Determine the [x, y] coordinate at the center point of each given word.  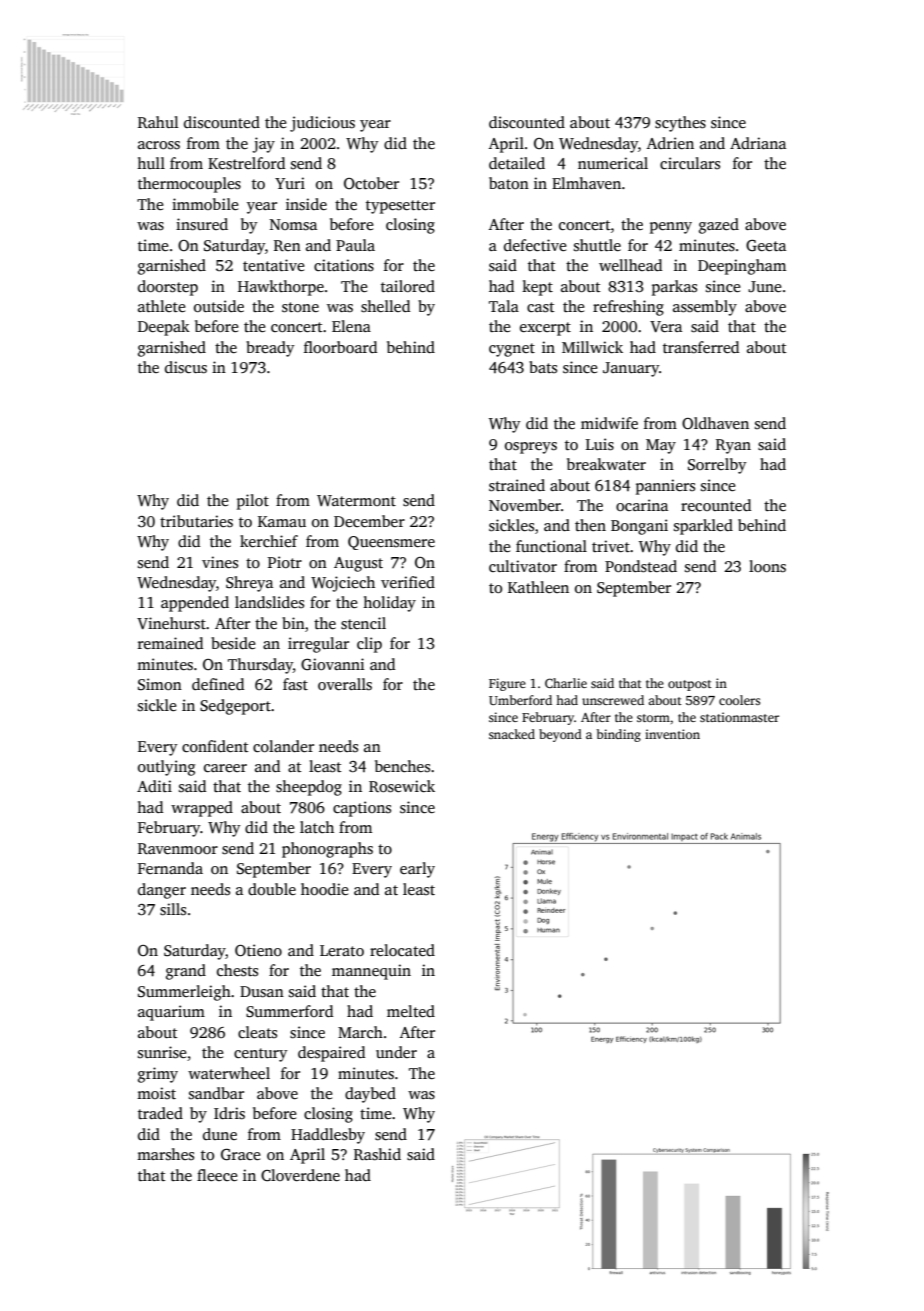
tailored [408, 286]
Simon [160, 684]
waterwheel [229, 1073]
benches [402, 766]
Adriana [758, 143]
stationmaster [739, 717]
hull [151, 163]
